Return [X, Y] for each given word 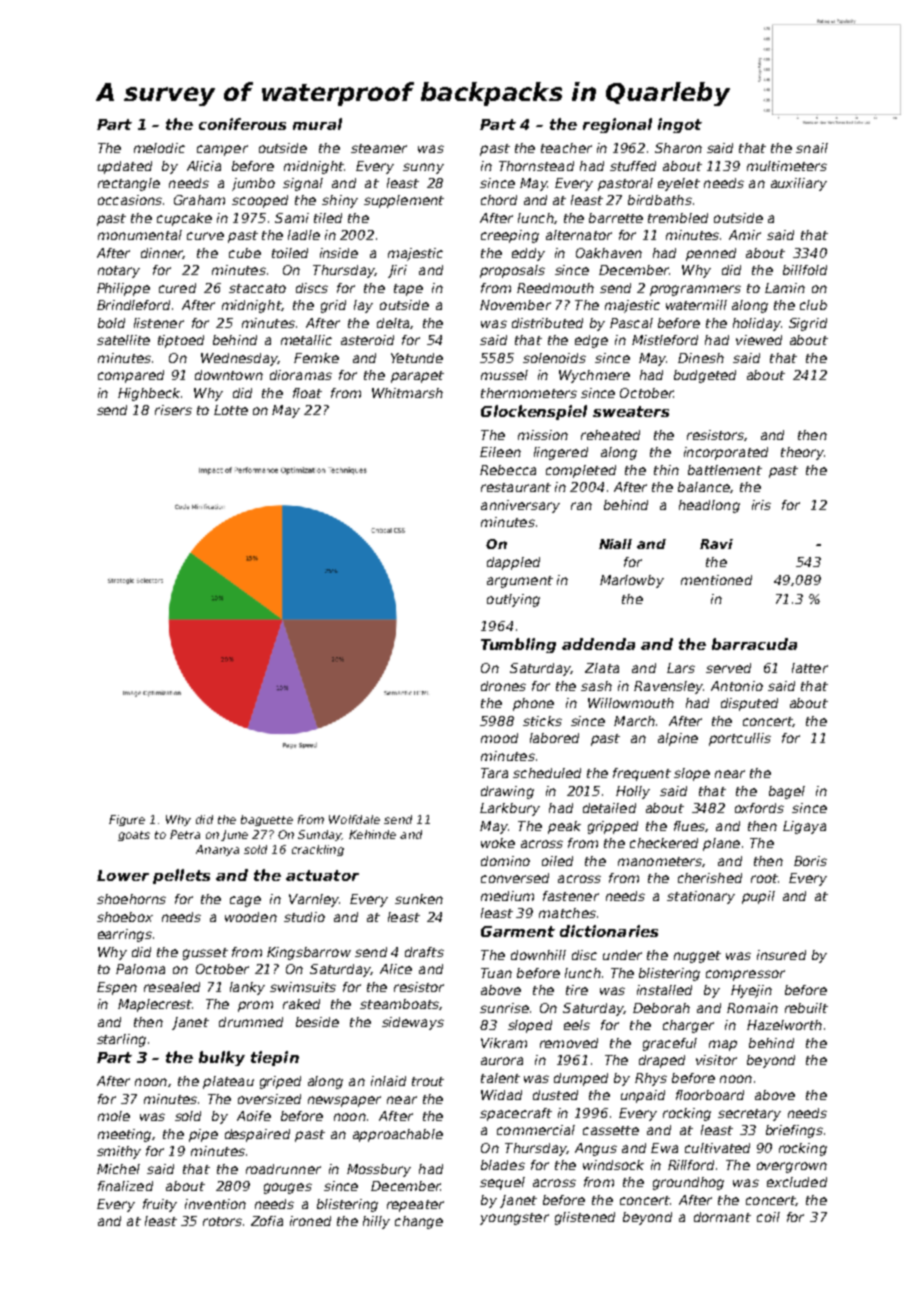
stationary [701, 897]
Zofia [267, 1221]
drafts [424, 952]
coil [768, 1217]
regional [617, 125]
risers [173, 410]
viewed [759, 340]
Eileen [500, 452]
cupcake [184, 219]
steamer [379, 148]
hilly [376, 1222]
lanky [247, 988]
